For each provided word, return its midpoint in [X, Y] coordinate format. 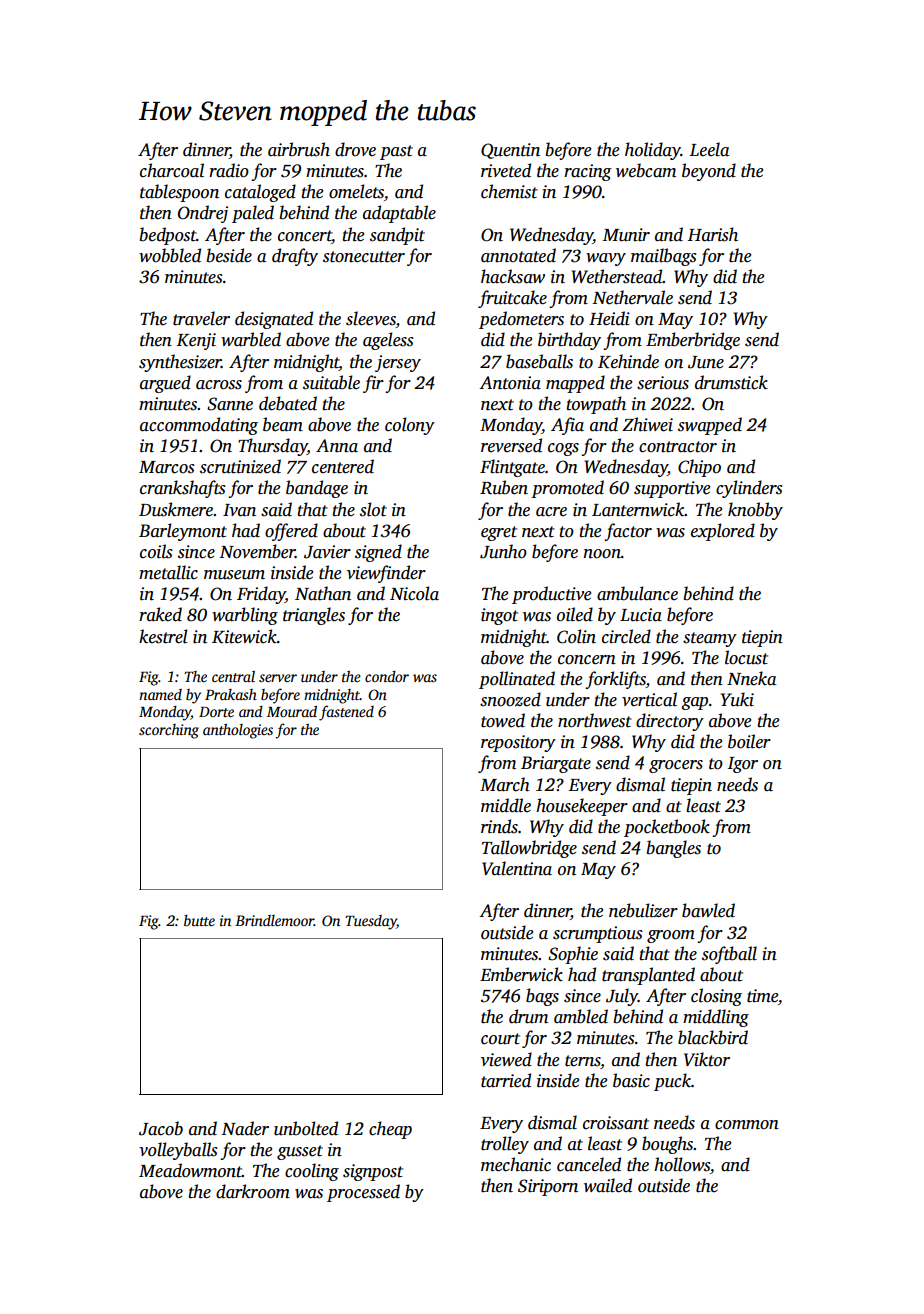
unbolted [306, 1128]
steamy [710, 639]
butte [199, 920]
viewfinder [386, 574]
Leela [710, 149]
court [500, 1039]
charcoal [172, 170]
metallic [168, 572]
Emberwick [521, 974]
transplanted [648, 976]
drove [355, 149]
